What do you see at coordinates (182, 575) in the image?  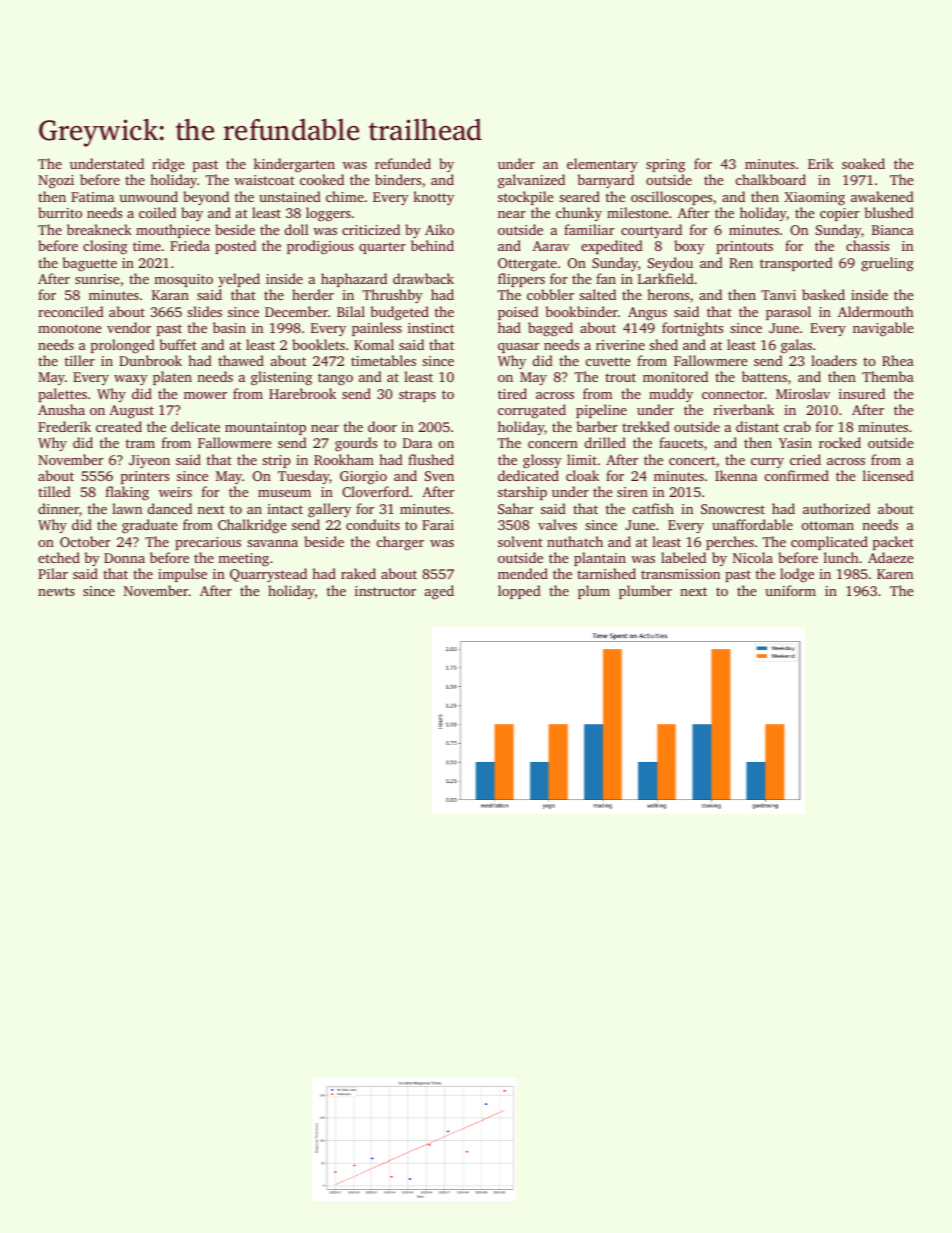 I see `impulse` at bounding box center [182, 575].
